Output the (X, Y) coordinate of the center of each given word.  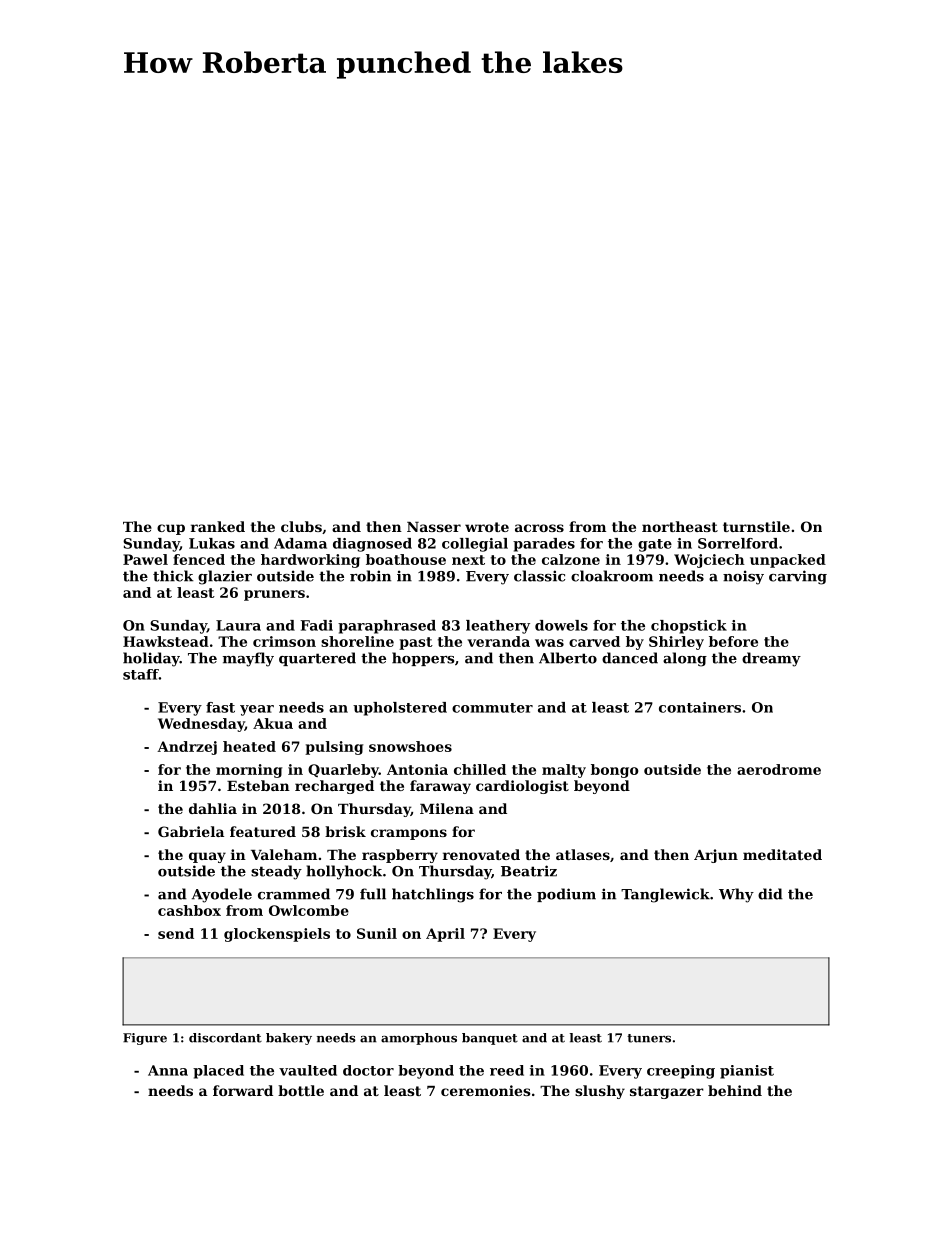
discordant (225, 1038)
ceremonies (486, 1090)
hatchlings (433, 895)
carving (798, 577)
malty (564, 771)
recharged (334, 787)
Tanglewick (665, 895)
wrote (487, 527)
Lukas (212, 543)
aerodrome (779, 769)
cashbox (189, 910)
